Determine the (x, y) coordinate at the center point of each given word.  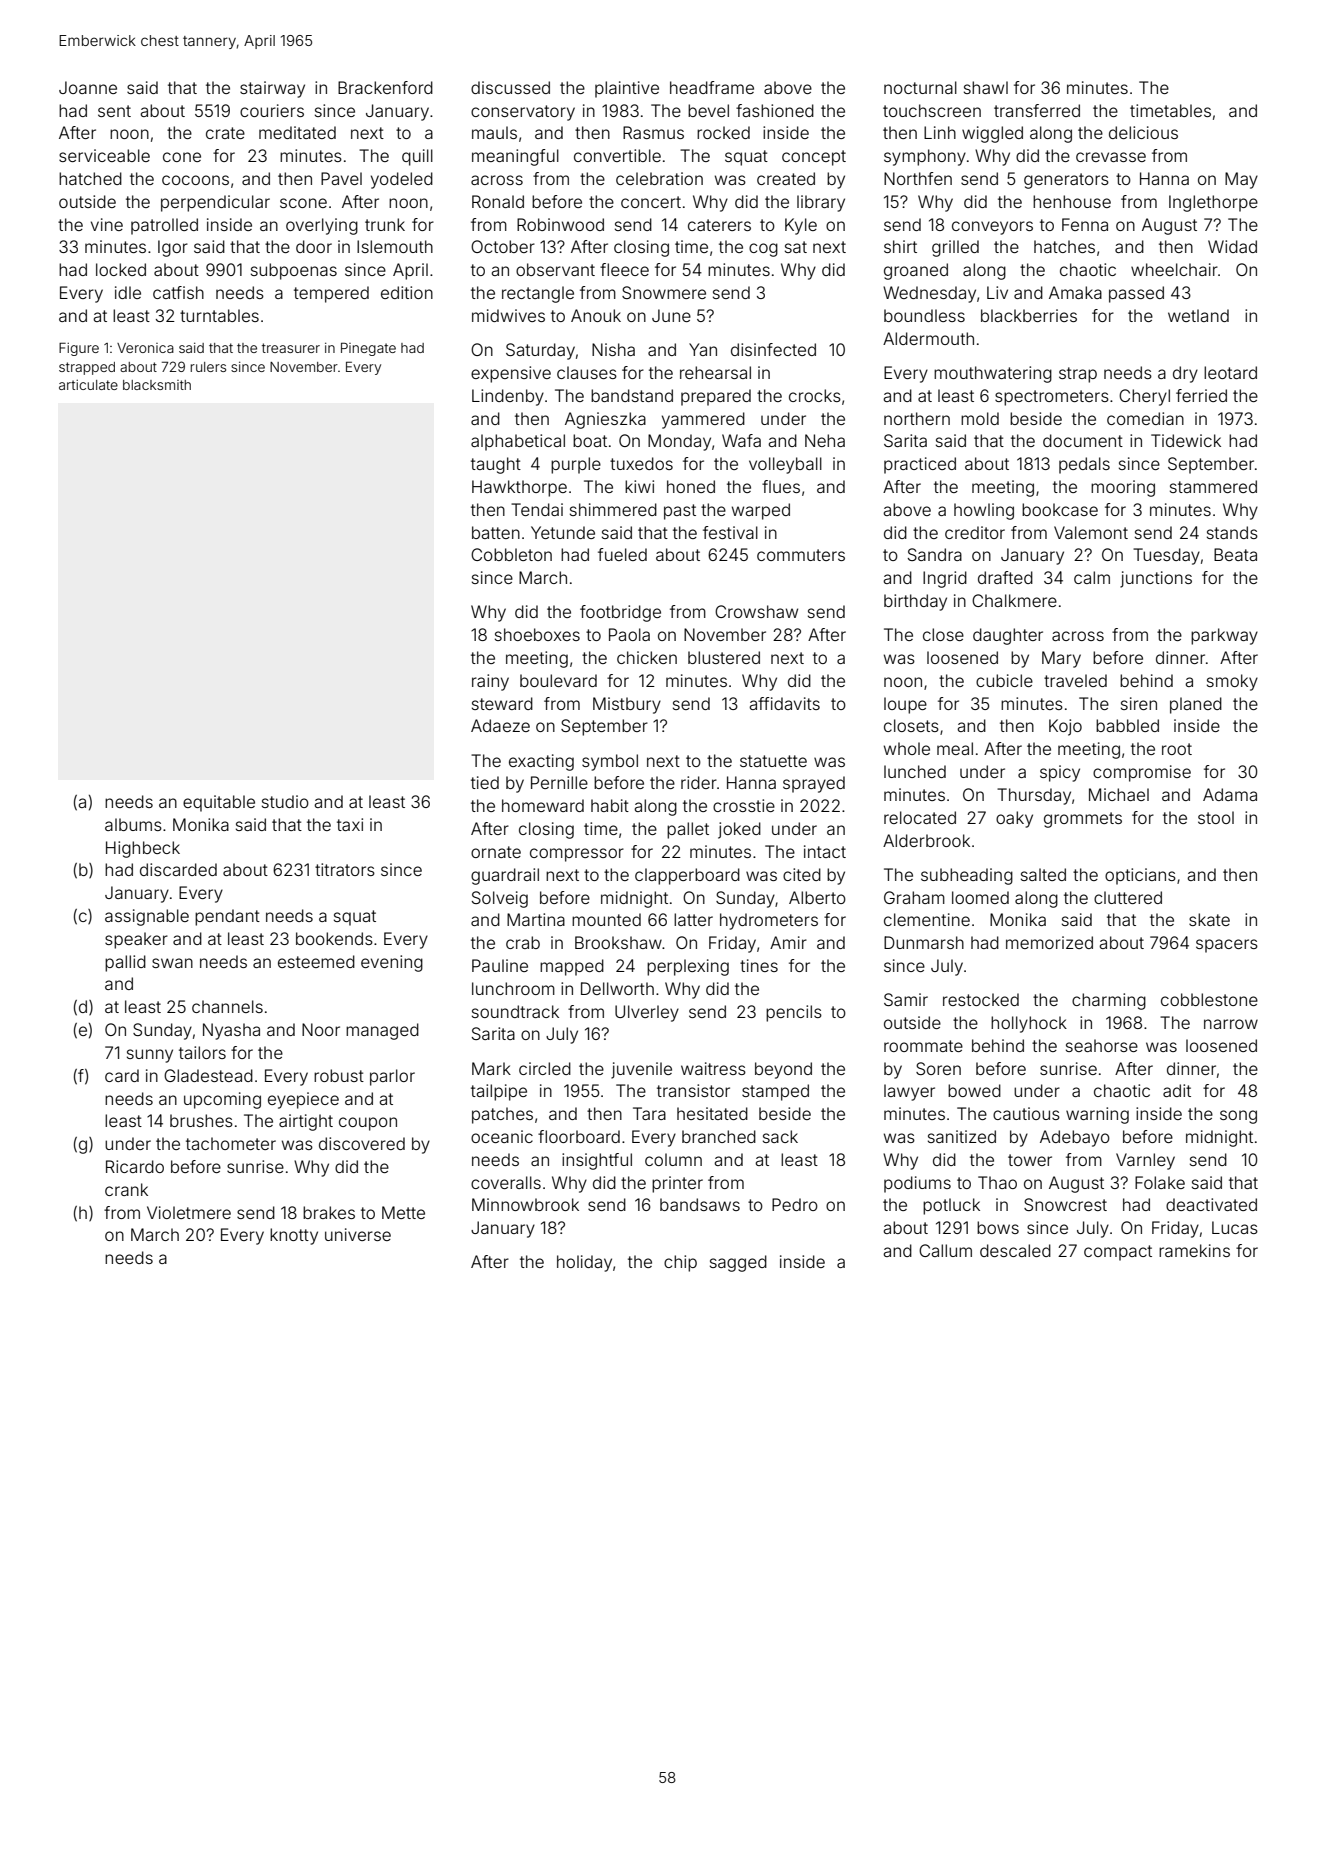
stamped (775, 1092)
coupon (368, 1124)
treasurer (291, 348)
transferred (1037, 110)
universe (358, 1234)
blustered (724, 657)
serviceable (104, 155)
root (1177, 749)
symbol (610, 762)
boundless (924, 315)
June (671, 315)
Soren (938, 1068)
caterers (719, 225)
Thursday (1034, 796)
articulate (88, 385)
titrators (345, 869)
